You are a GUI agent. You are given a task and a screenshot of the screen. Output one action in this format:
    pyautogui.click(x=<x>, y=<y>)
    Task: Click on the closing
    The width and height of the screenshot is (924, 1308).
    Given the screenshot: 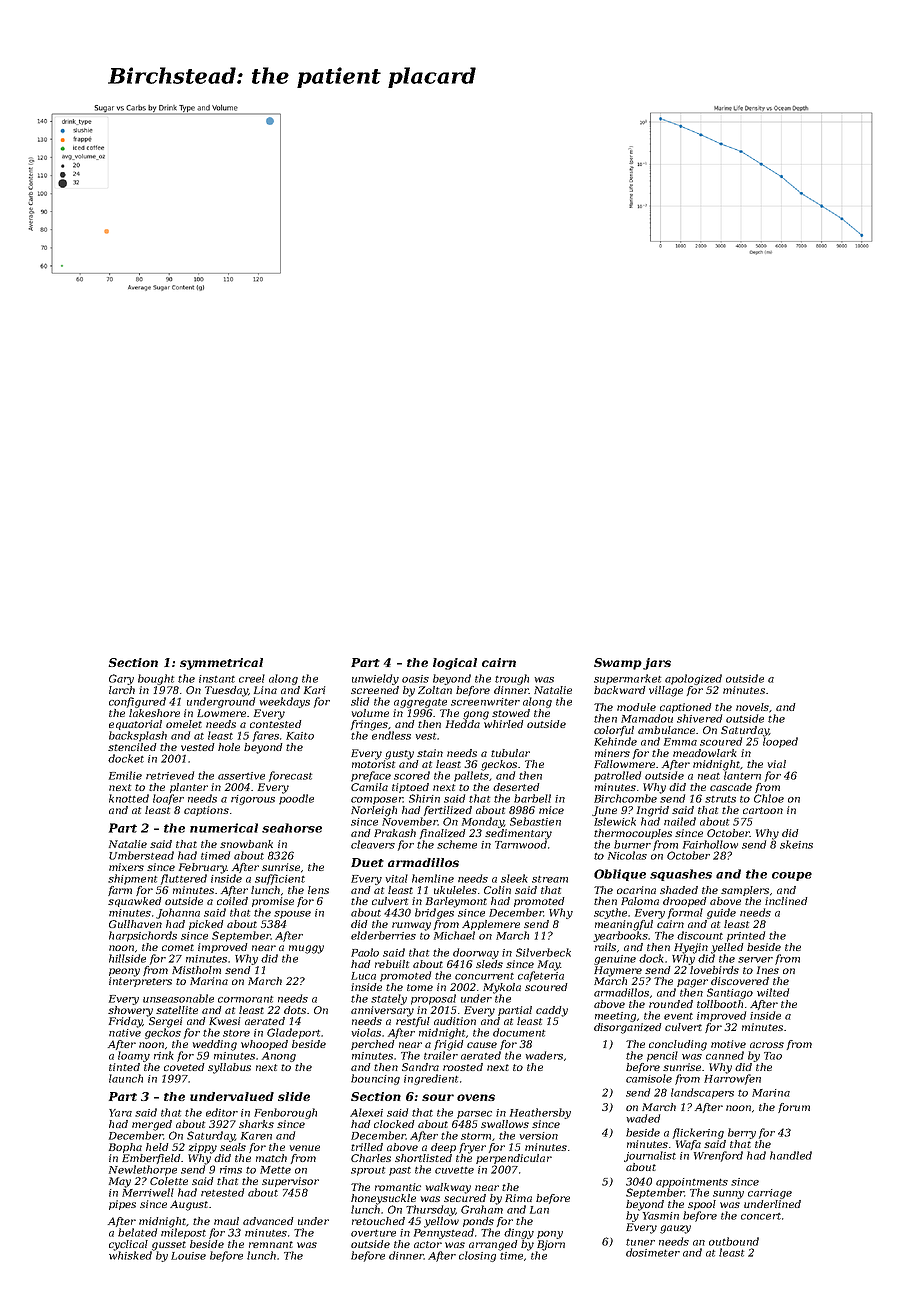 What is the action you would take?
    pyautogui.click(x=477, y=1256)
